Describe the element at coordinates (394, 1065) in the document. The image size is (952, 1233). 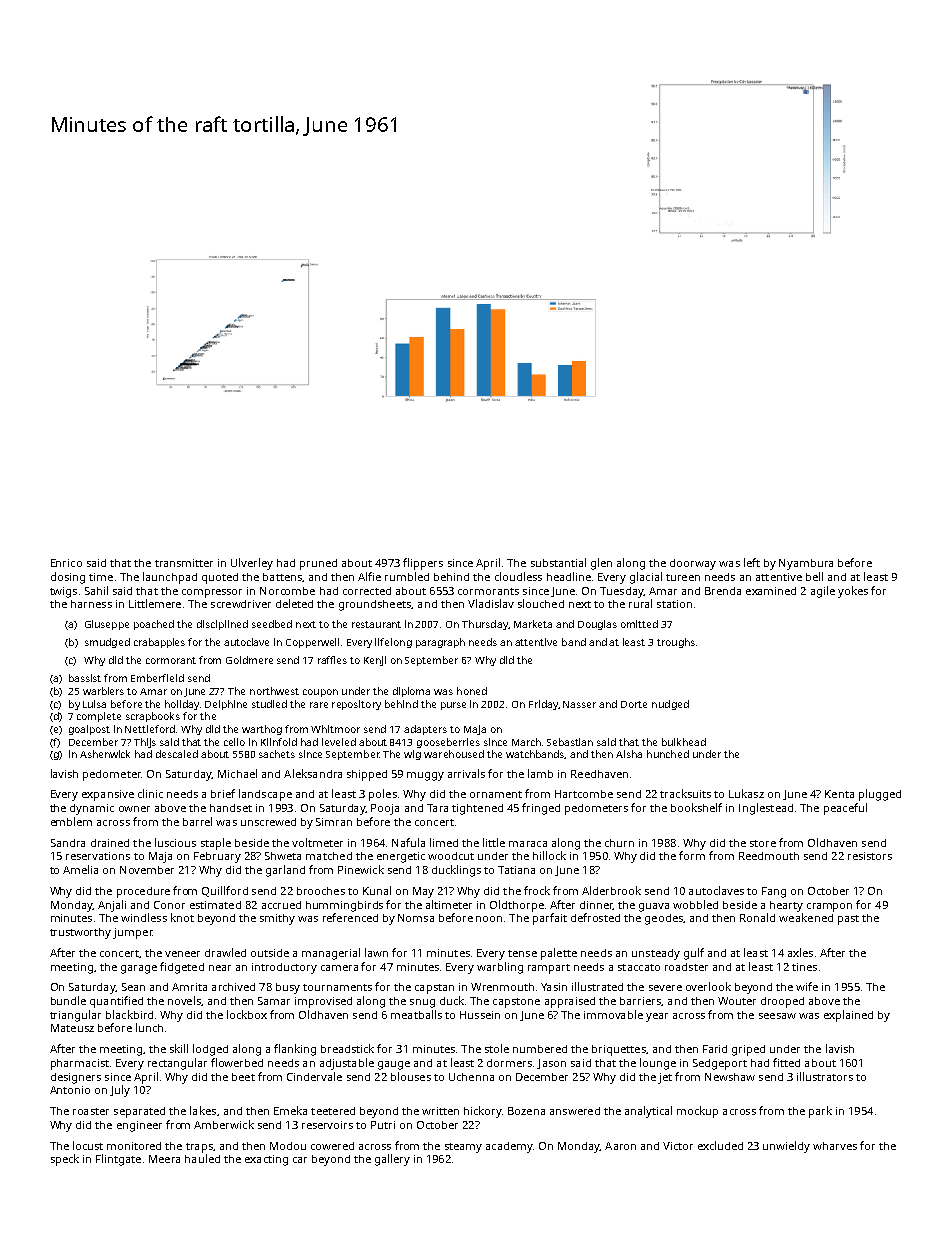
I see `gauge` at that location.
